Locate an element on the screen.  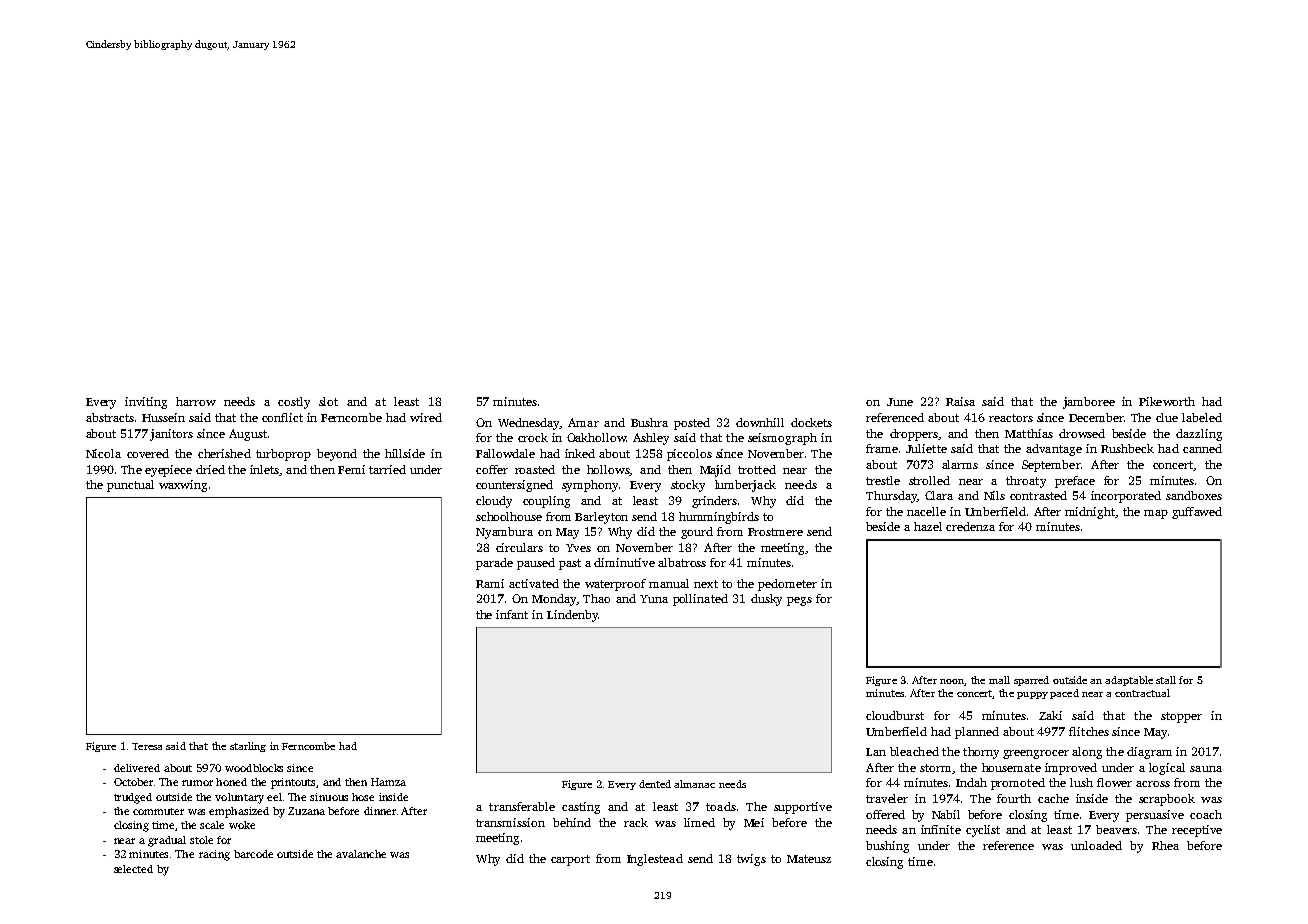
Fallowdale is located at coordinates (505, 453).
